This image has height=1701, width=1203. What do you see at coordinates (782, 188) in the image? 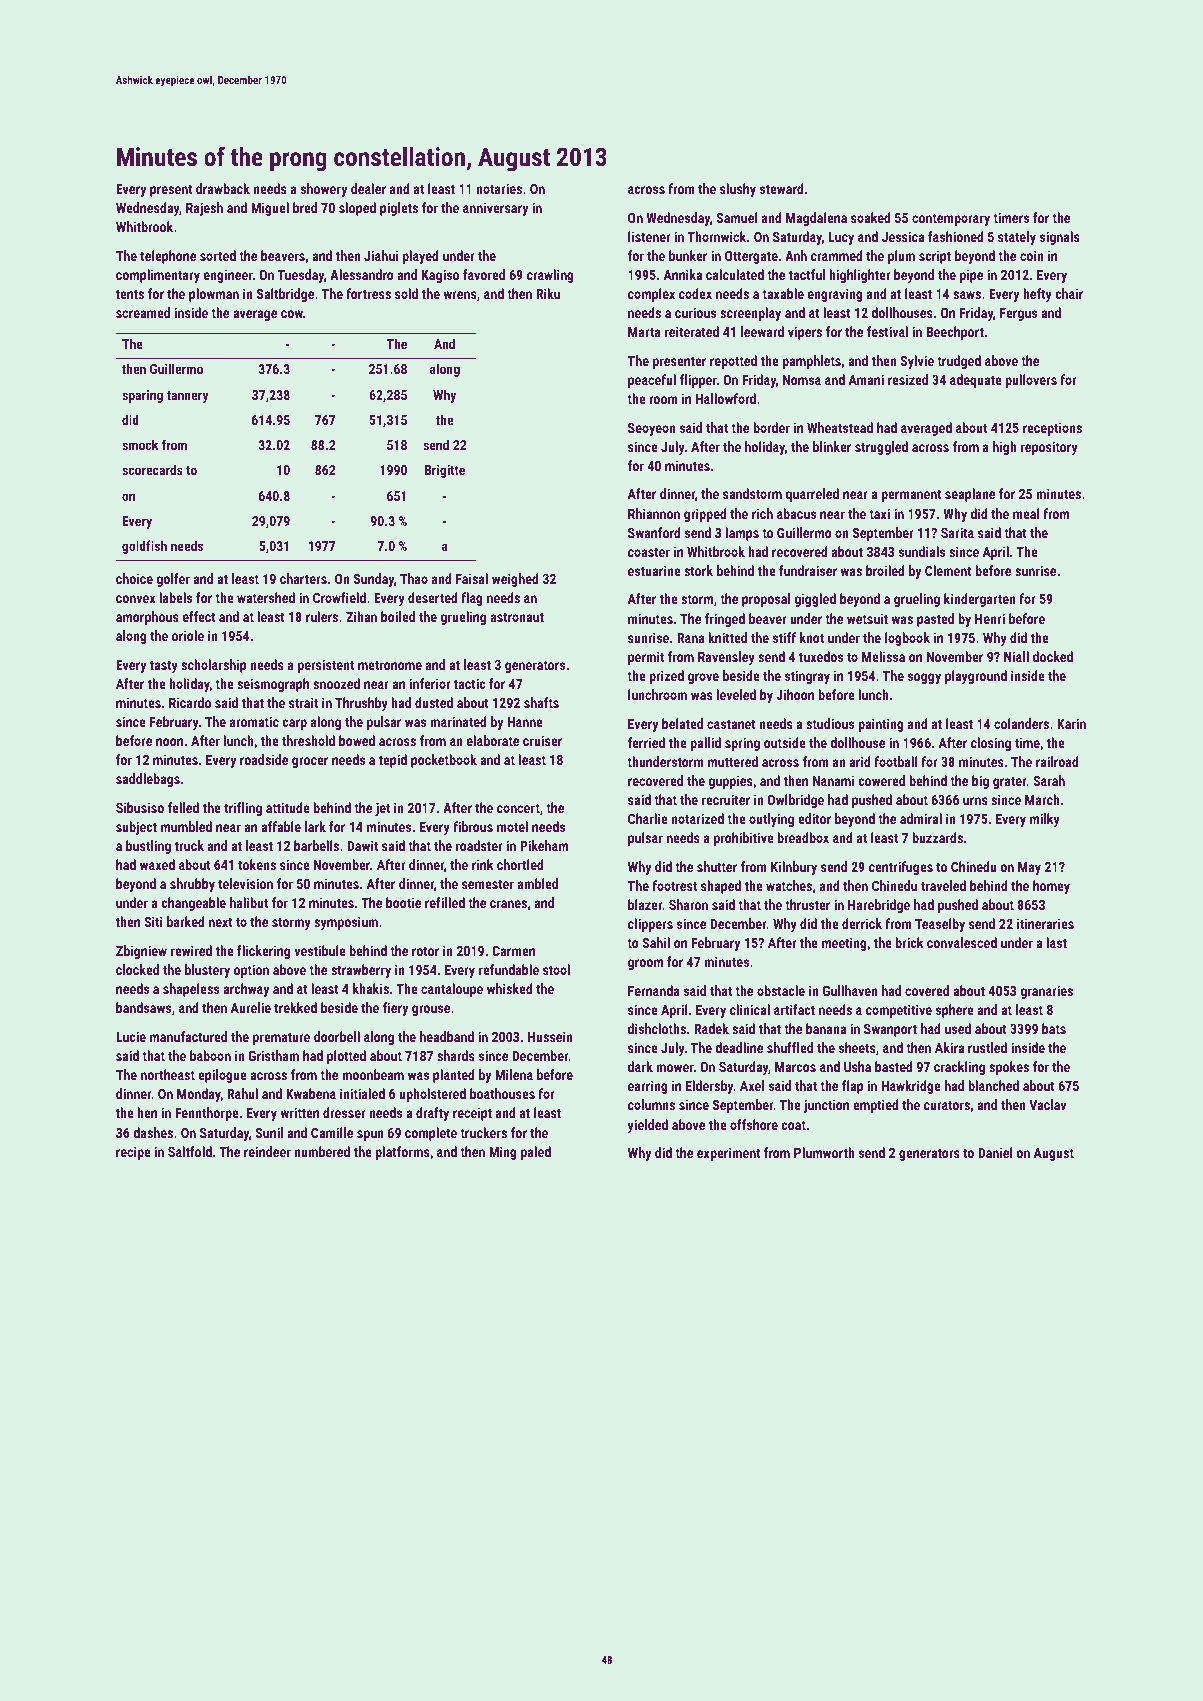
I see `steward` at bounding box center [782, 188].
